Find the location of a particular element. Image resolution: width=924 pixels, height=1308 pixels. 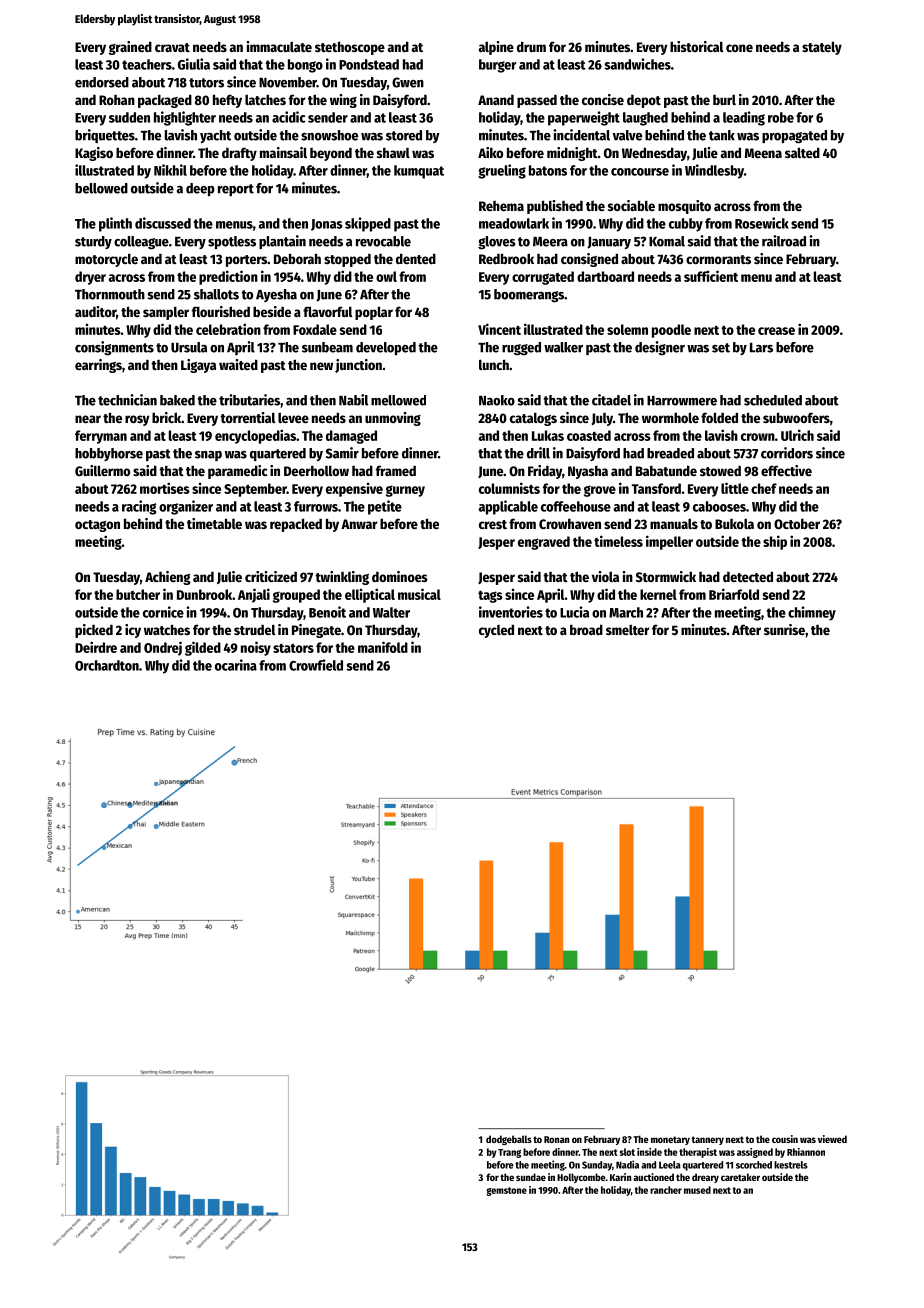

cravat is located at coordinates (172, 47).
